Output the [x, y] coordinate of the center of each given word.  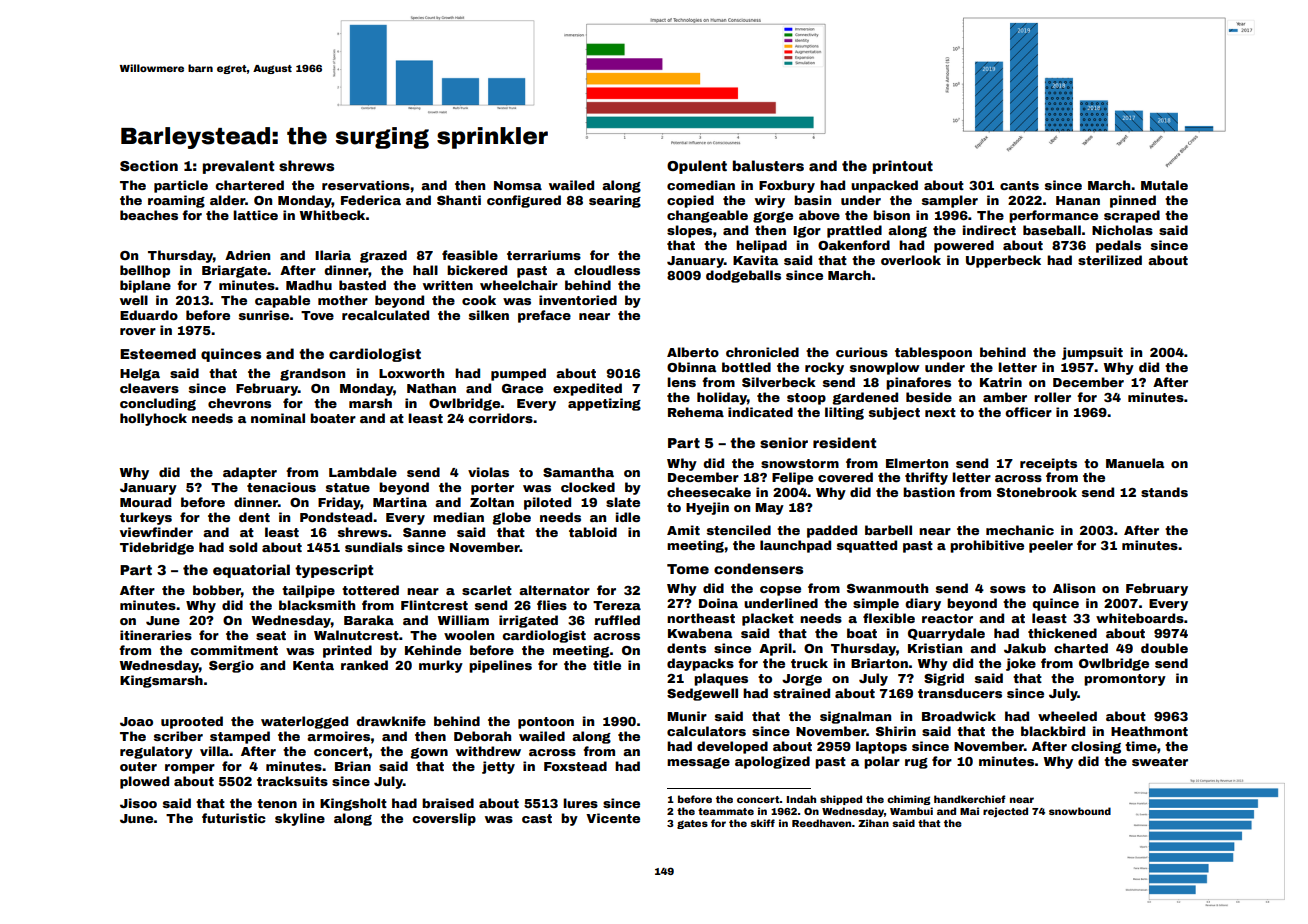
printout [903, 167]
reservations [366, 185]
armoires [338, 736]
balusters [768, 165]
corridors [500, 418]
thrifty [926, 478]
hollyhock [153, 419]
